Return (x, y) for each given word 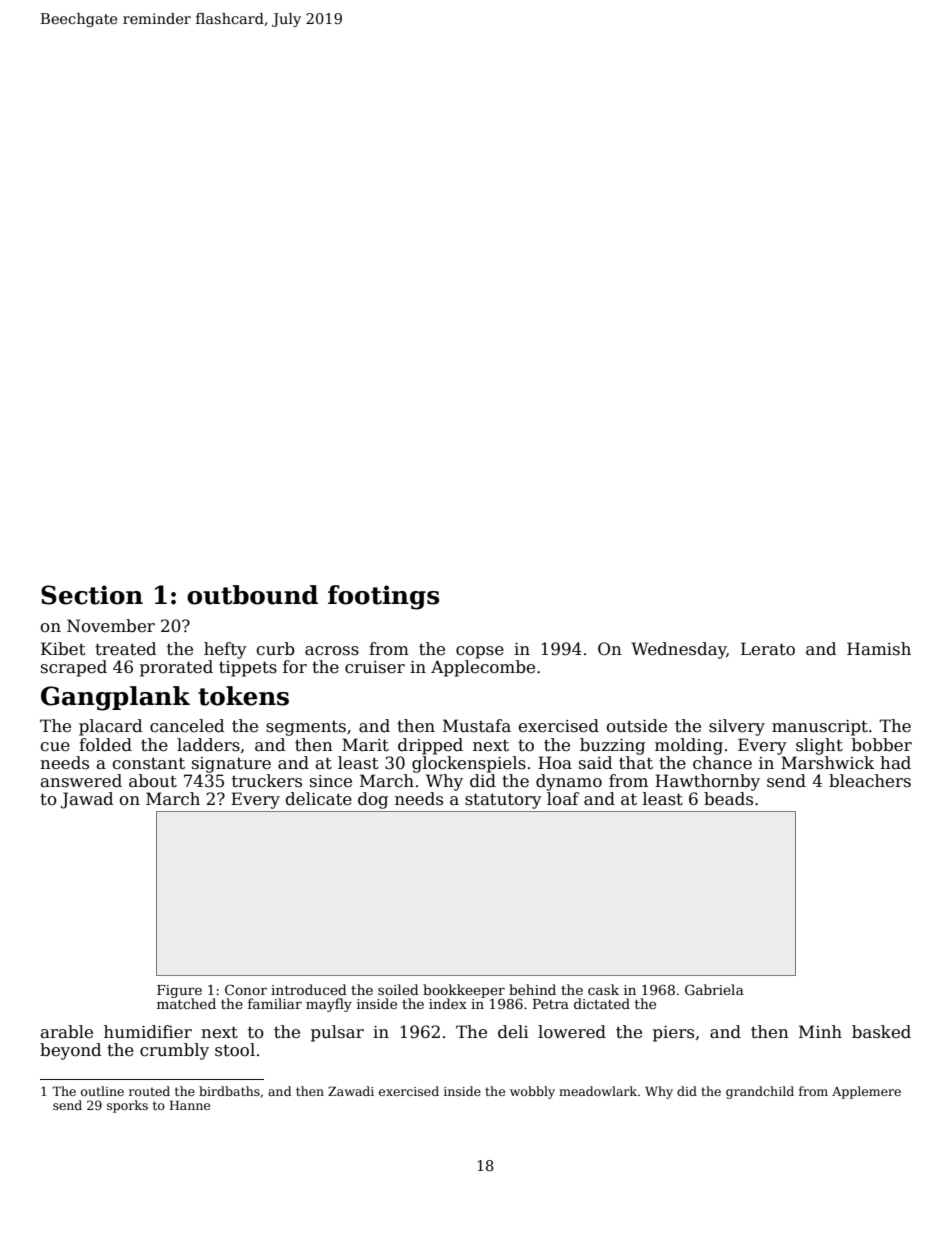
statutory (503, 801)
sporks (127, 1106)
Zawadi (351, 1091)
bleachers (870, 781)
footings (383, 597)
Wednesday (678, 650)
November (111, 626)
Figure (179, 991)
